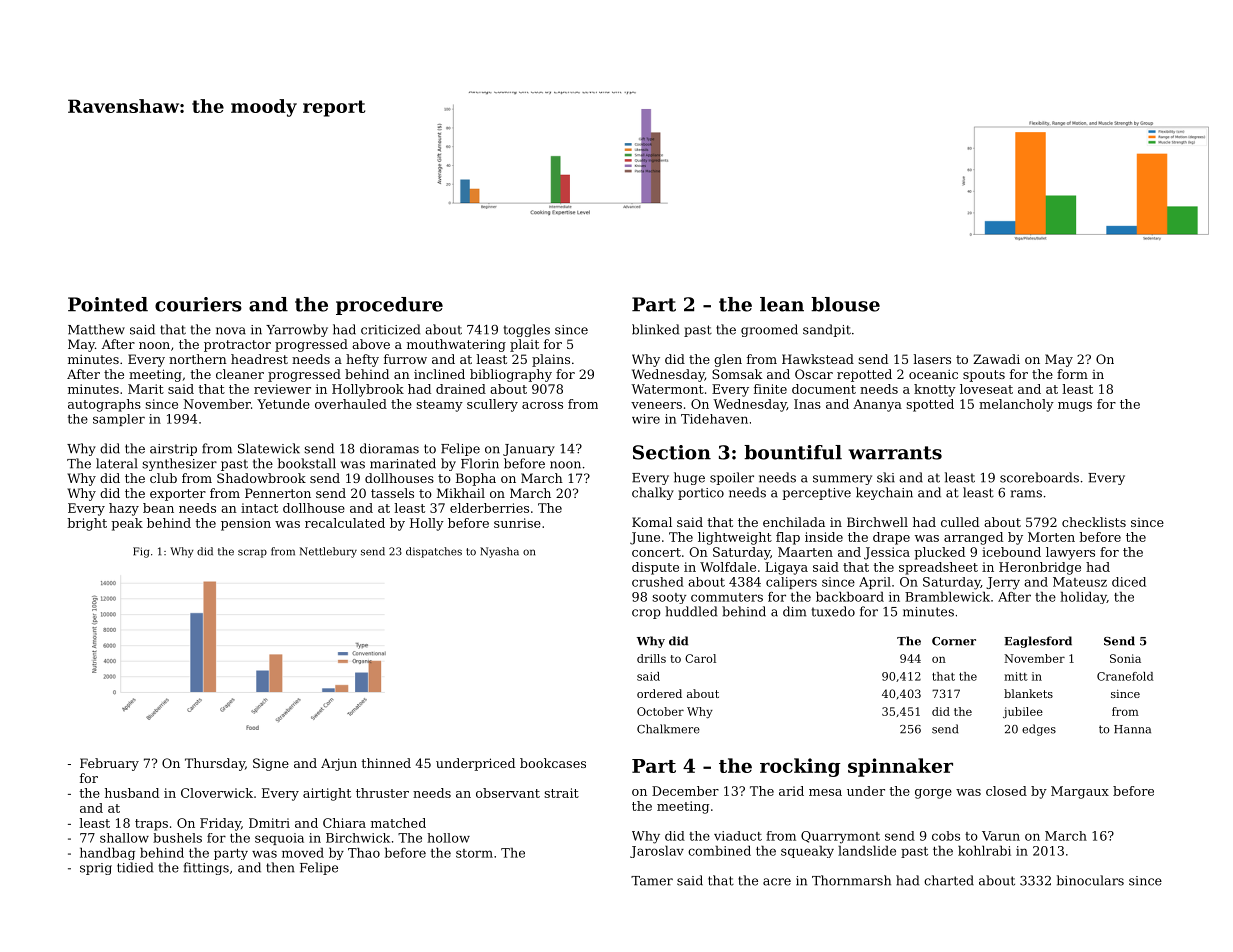  Describe the element at coordinates (108, 304) in the screenshot. I see `Pointed` at that location.
